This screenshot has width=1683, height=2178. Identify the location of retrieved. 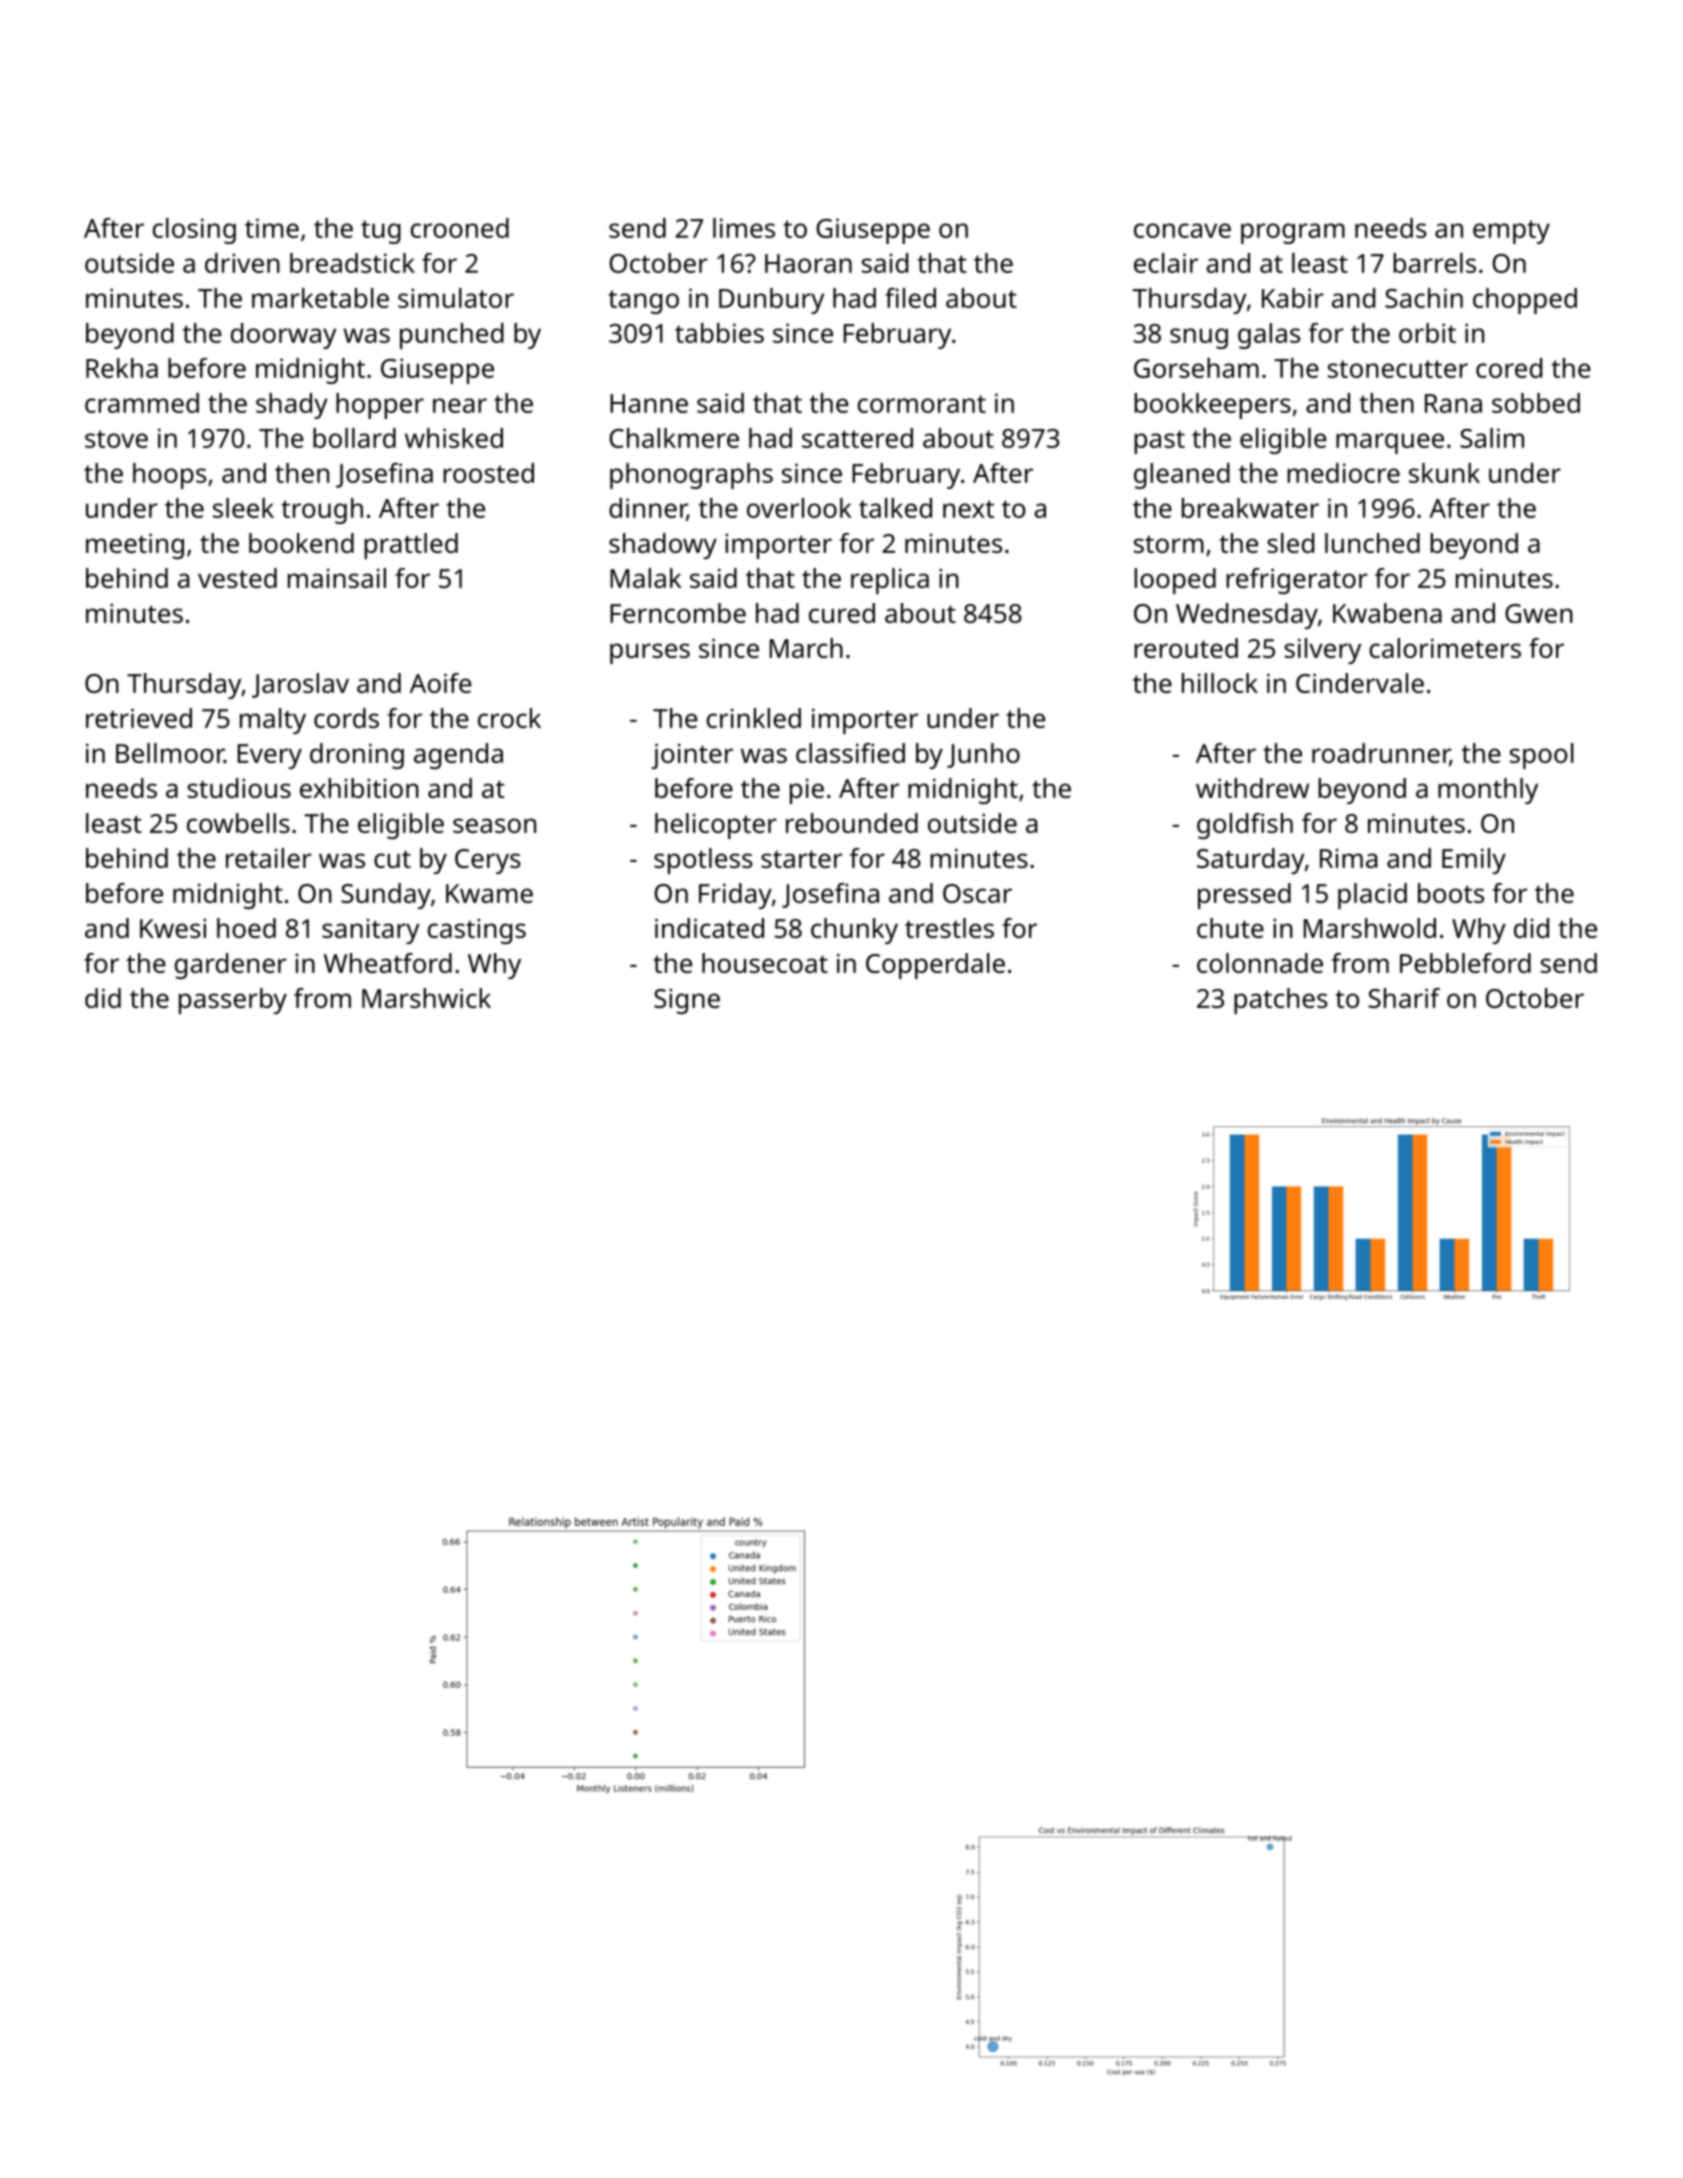
(139, 718).
